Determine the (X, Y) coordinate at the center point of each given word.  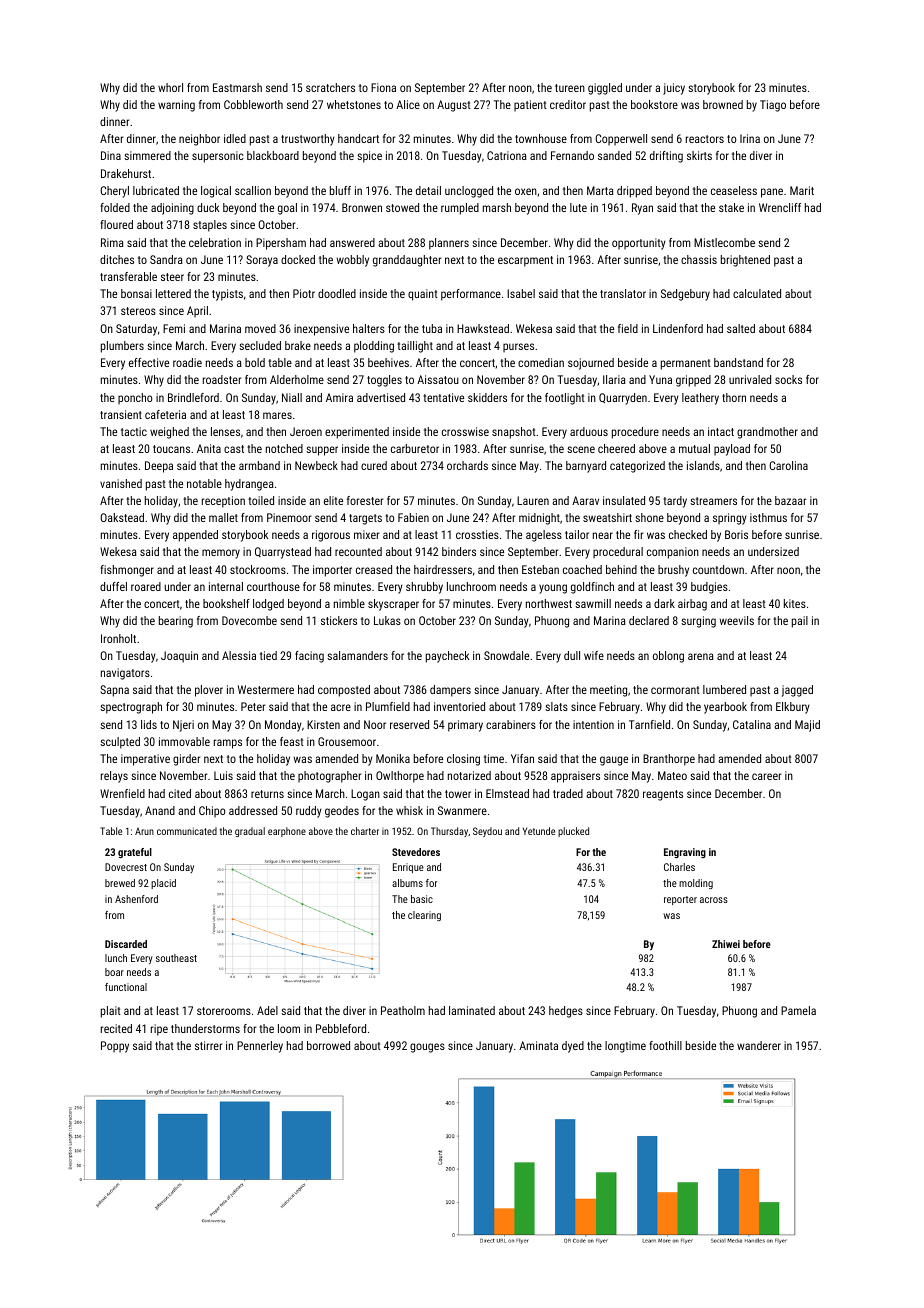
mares (277, 415)
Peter (253, 706)
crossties (477, 534)
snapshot (514, 433)
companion (673, 553)
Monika (393, 758)
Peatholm (403, 1010)
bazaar (790, 500)
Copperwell (621, 140)
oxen (526, 191)
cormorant (675, 690)
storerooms (224, 1011)
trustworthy (308, 140)
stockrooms (258, 569)
